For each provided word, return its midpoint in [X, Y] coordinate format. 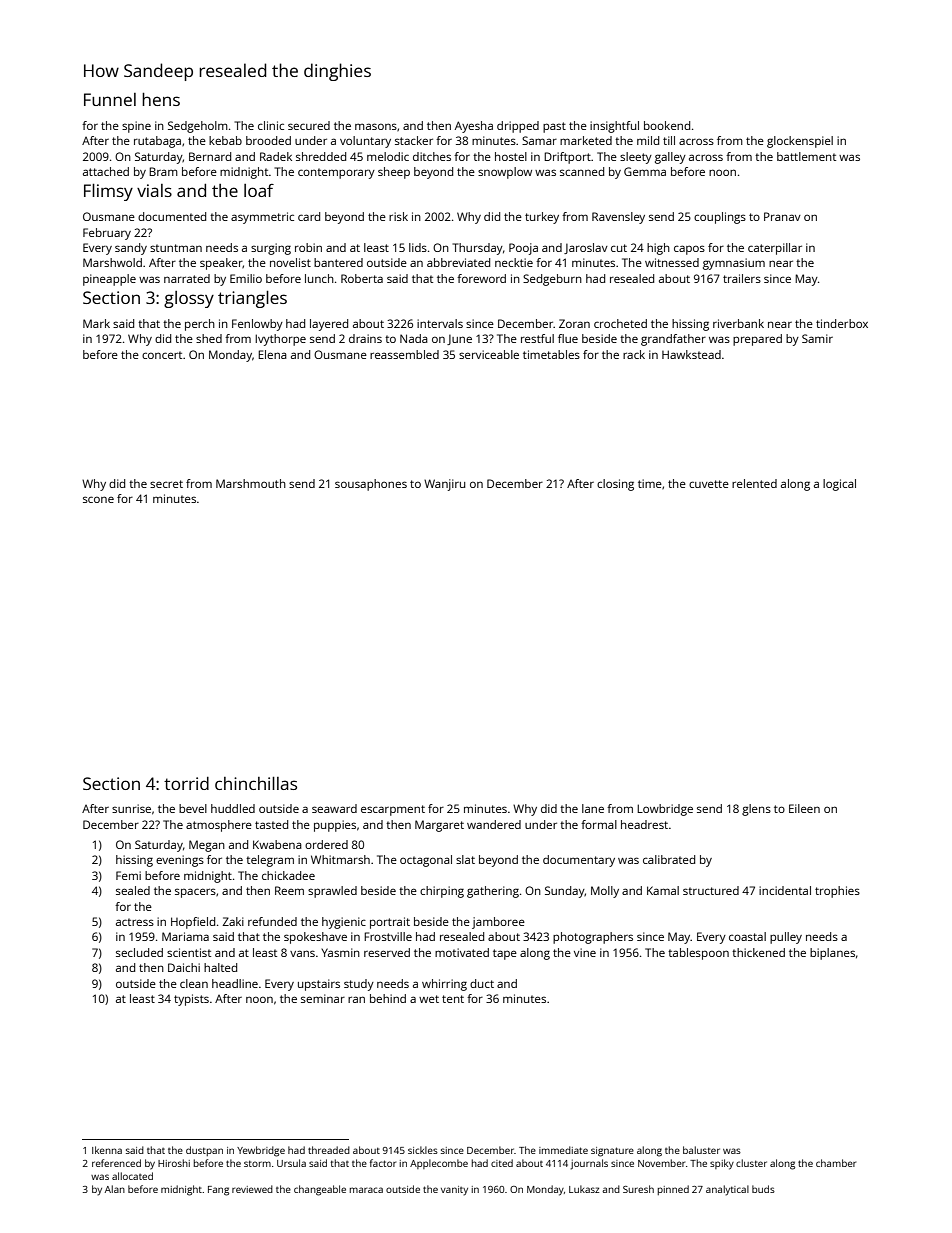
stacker [414, 140]
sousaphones [371, 485]
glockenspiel [800, 142]
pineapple [109, 280]
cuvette [709, 484]
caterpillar [775, 249]
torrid [186, 783]
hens [161, 99]
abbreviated [458, 262]
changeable [320, 1190]
